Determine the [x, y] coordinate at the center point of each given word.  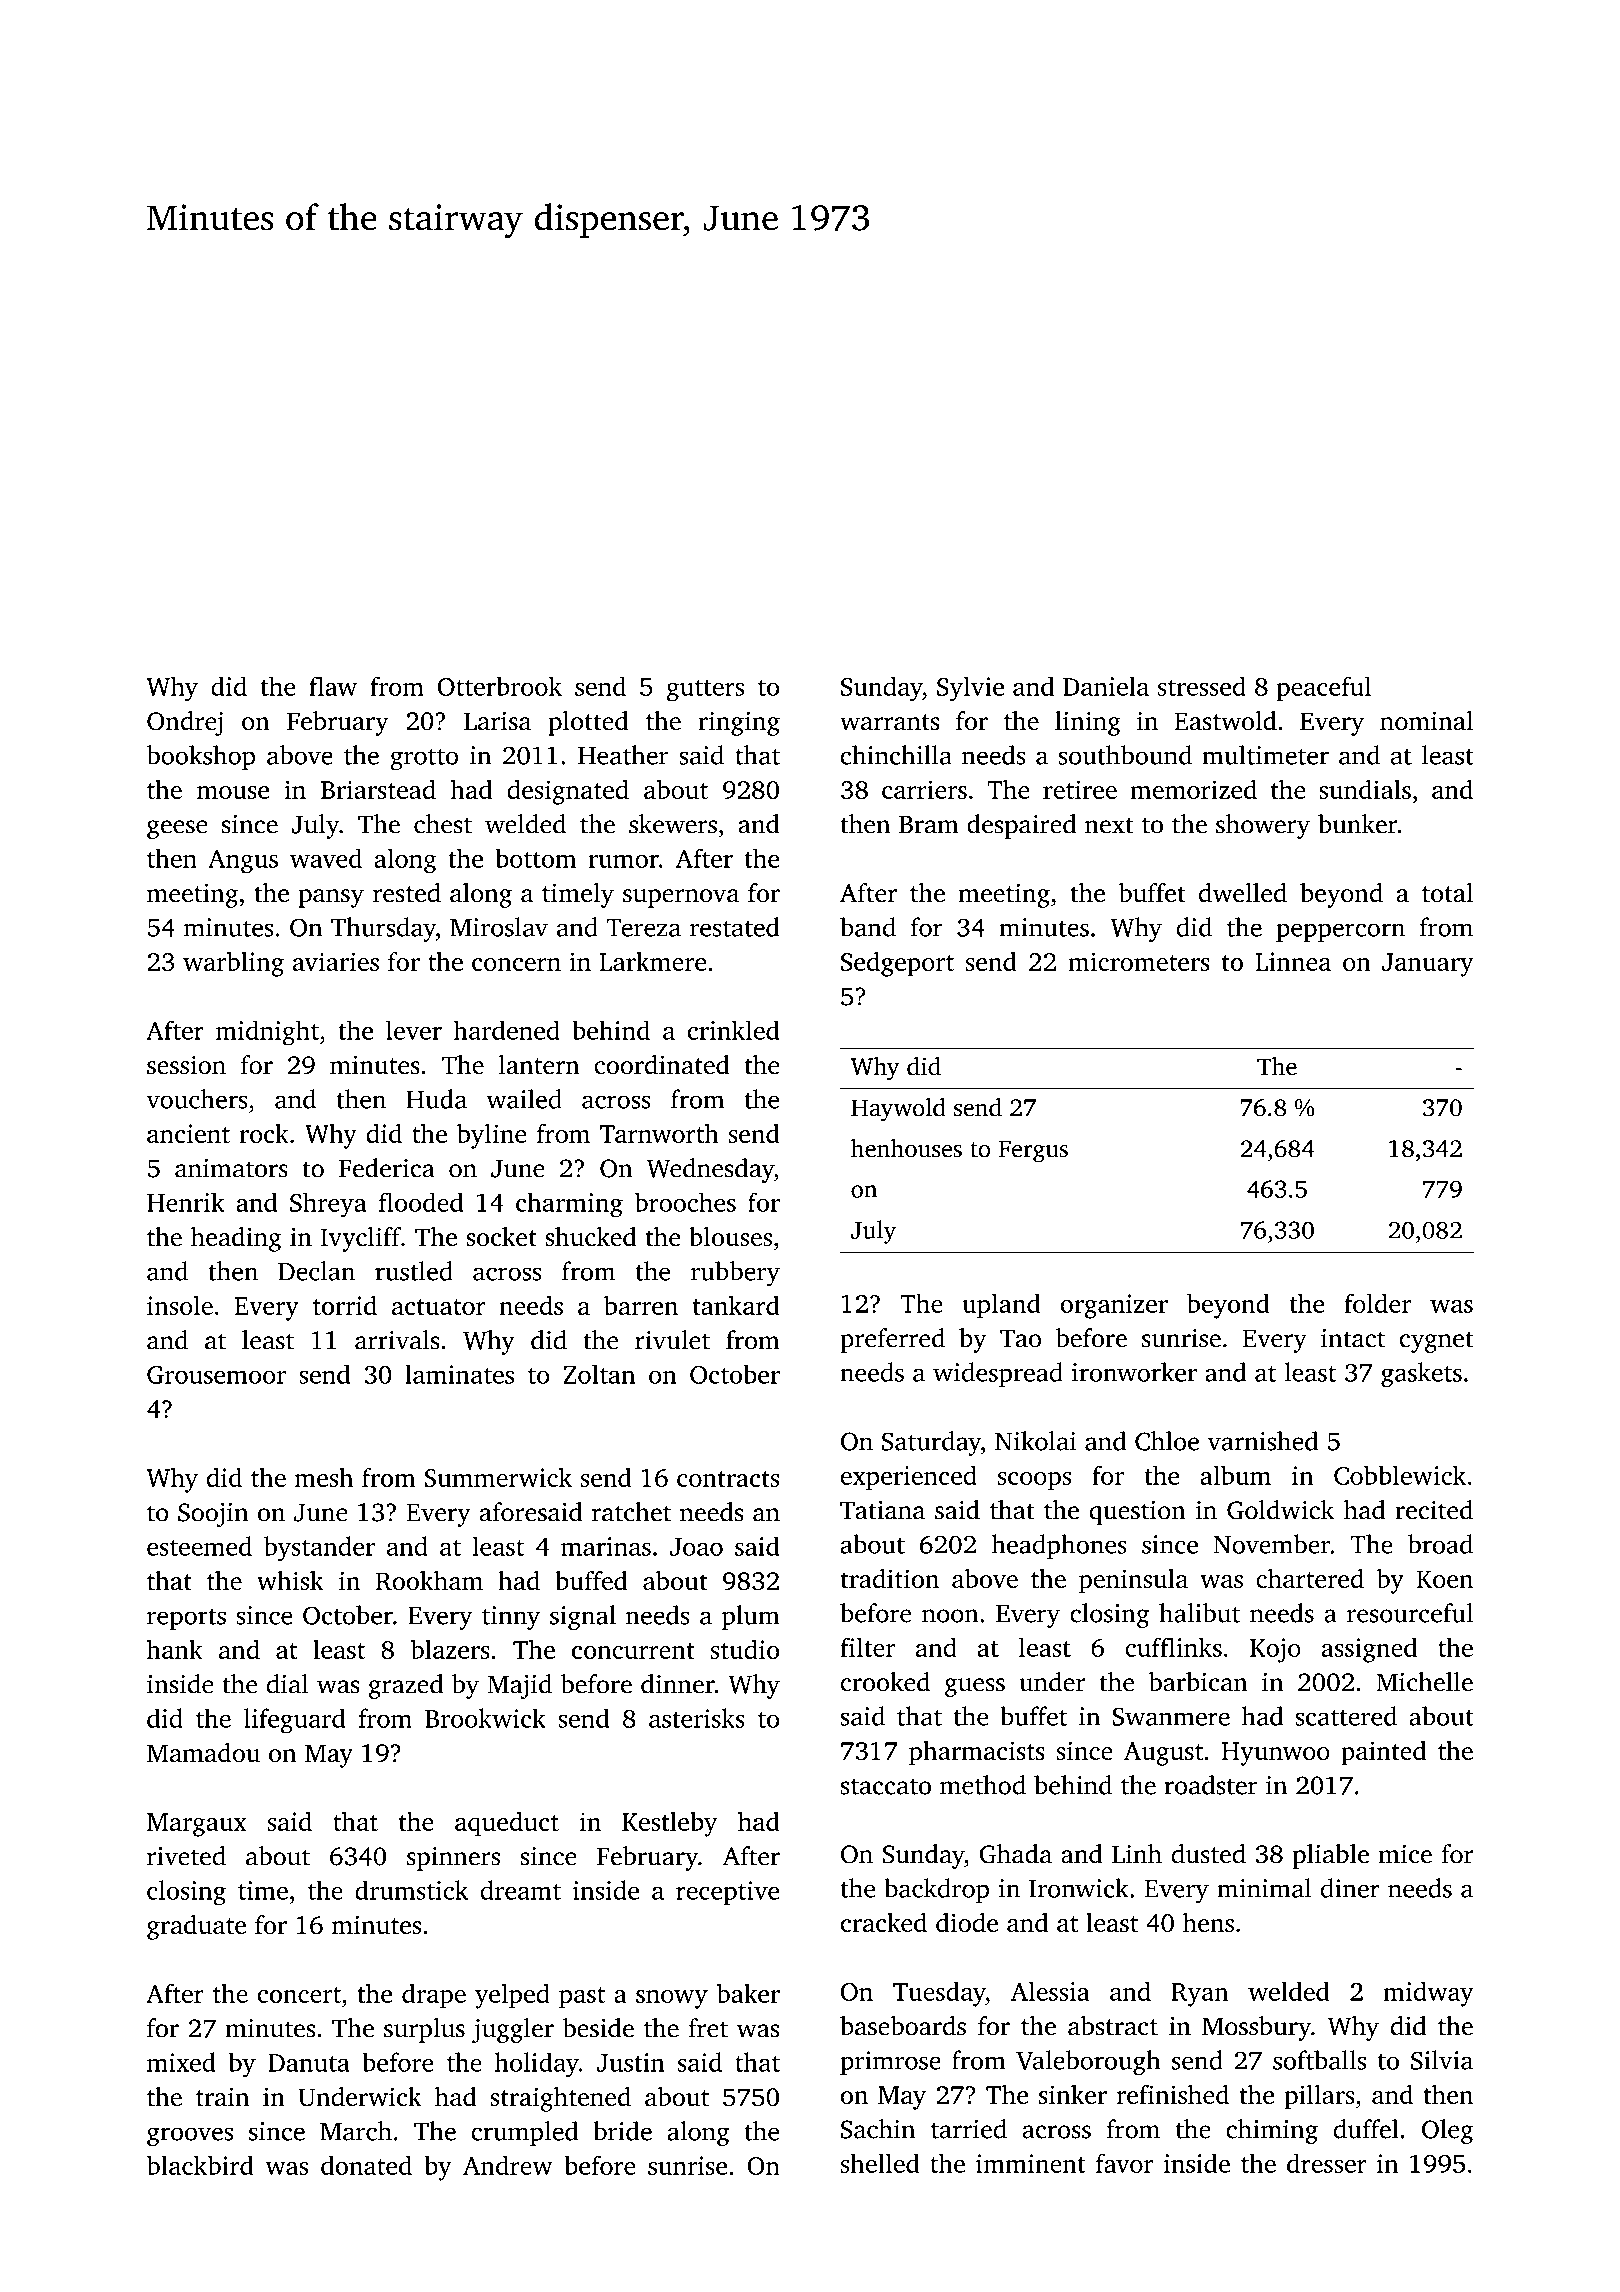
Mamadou [203, 1752]
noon [950, 1616]
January [1428, 965]
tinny [511, 1618]
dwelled [1243, 893]
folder [1377, 1303]
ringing [739, 723]
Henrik [185, 1202]
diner [1350, 1888]
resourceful [1410, 1613]
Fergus [1033, 1151]
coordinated [662, 1065]
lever [414, 1030]
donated [366, 2165]
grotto [424, 760]
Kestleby [669, 1824]
